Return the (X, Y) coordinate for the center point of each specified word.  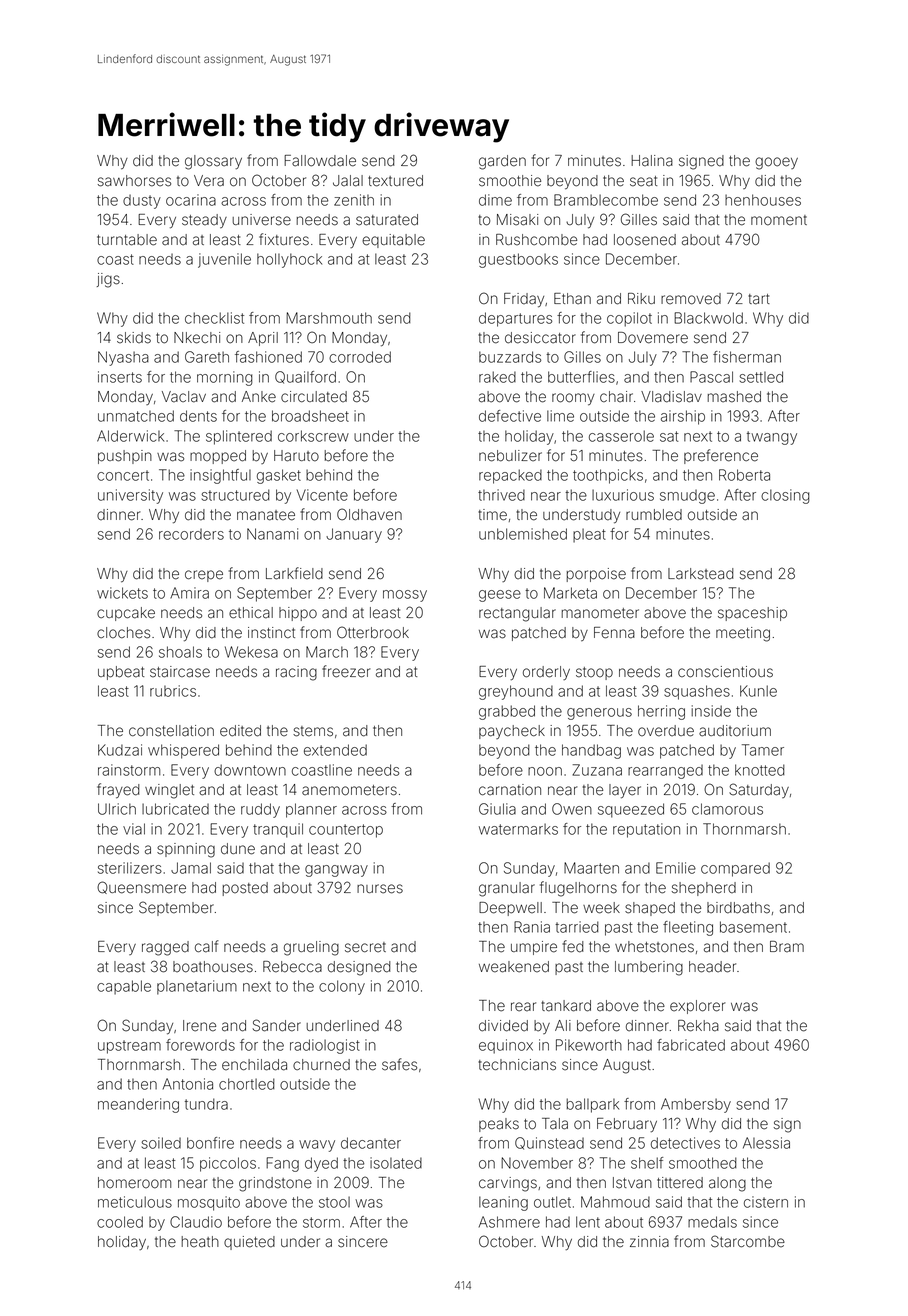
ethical (251, 613)
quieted (249, 1243)
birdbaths (738, 908)
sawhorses (134, 181)
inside (711, 711)
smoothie (510, 181)
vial (134, 829)
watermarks (518, 829)
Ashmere (509, 1222)
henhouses (763, 200)
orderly (546, 673)
